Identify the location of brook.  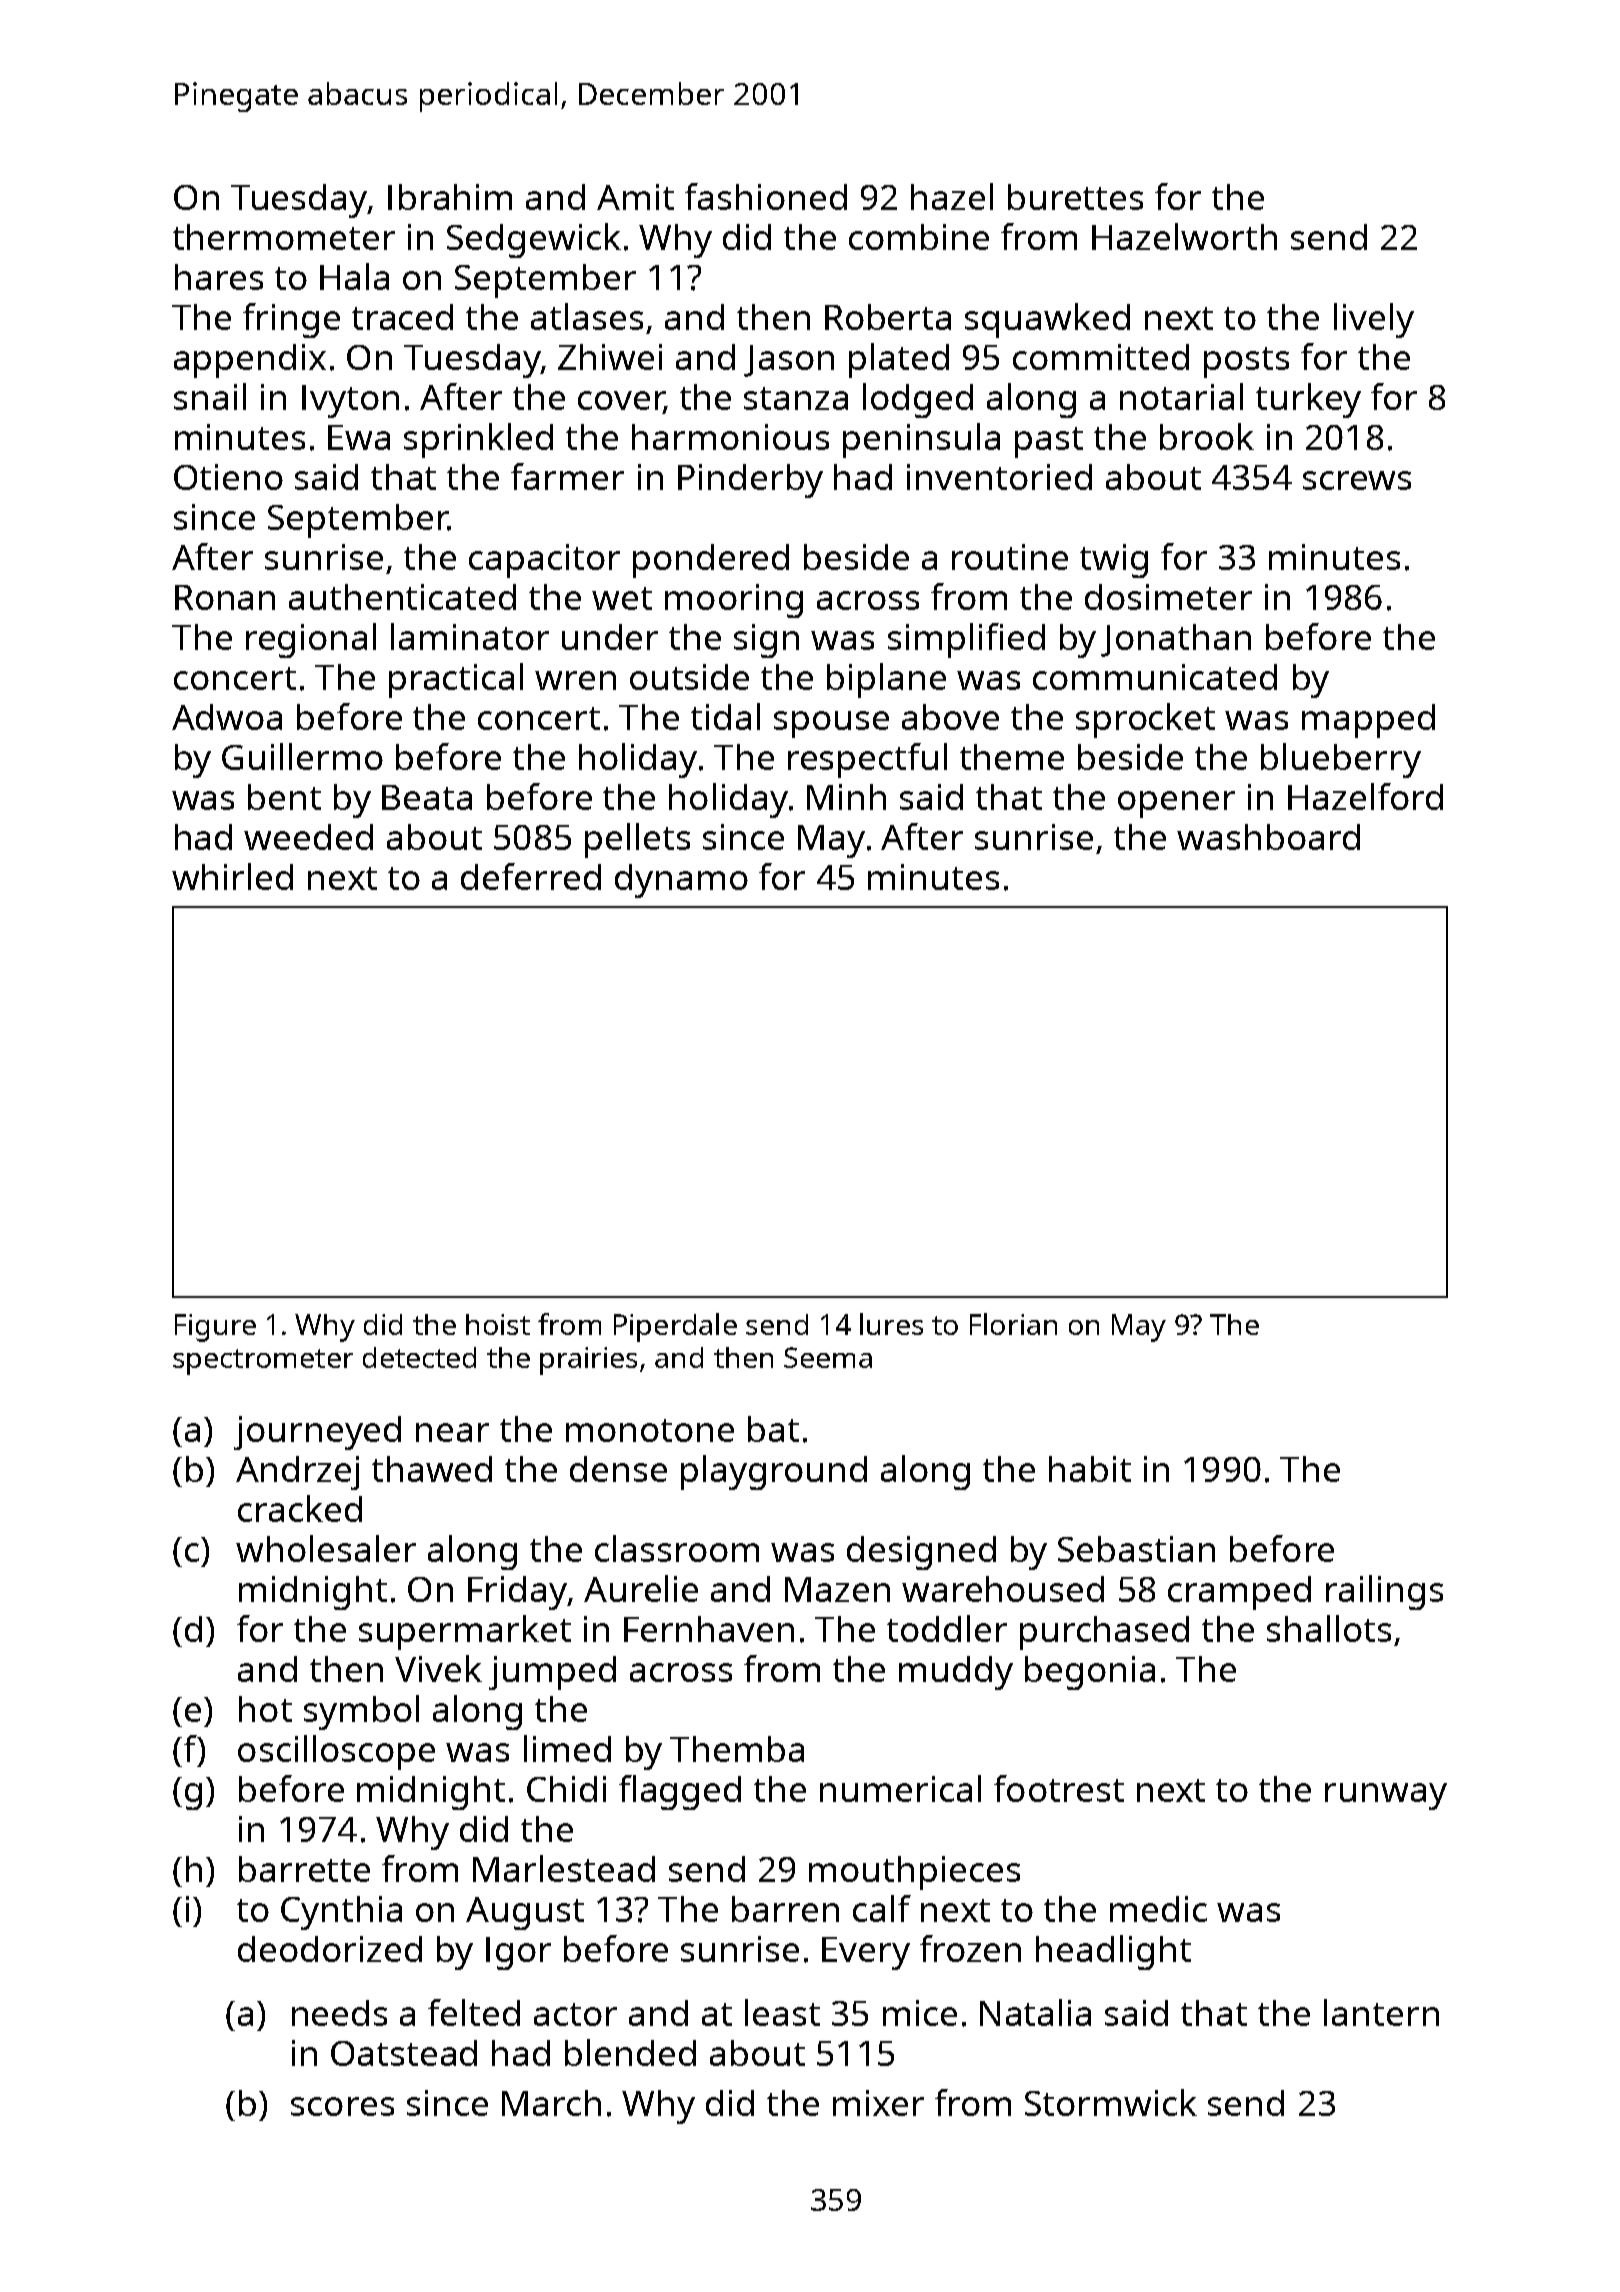
(1207, 436).
